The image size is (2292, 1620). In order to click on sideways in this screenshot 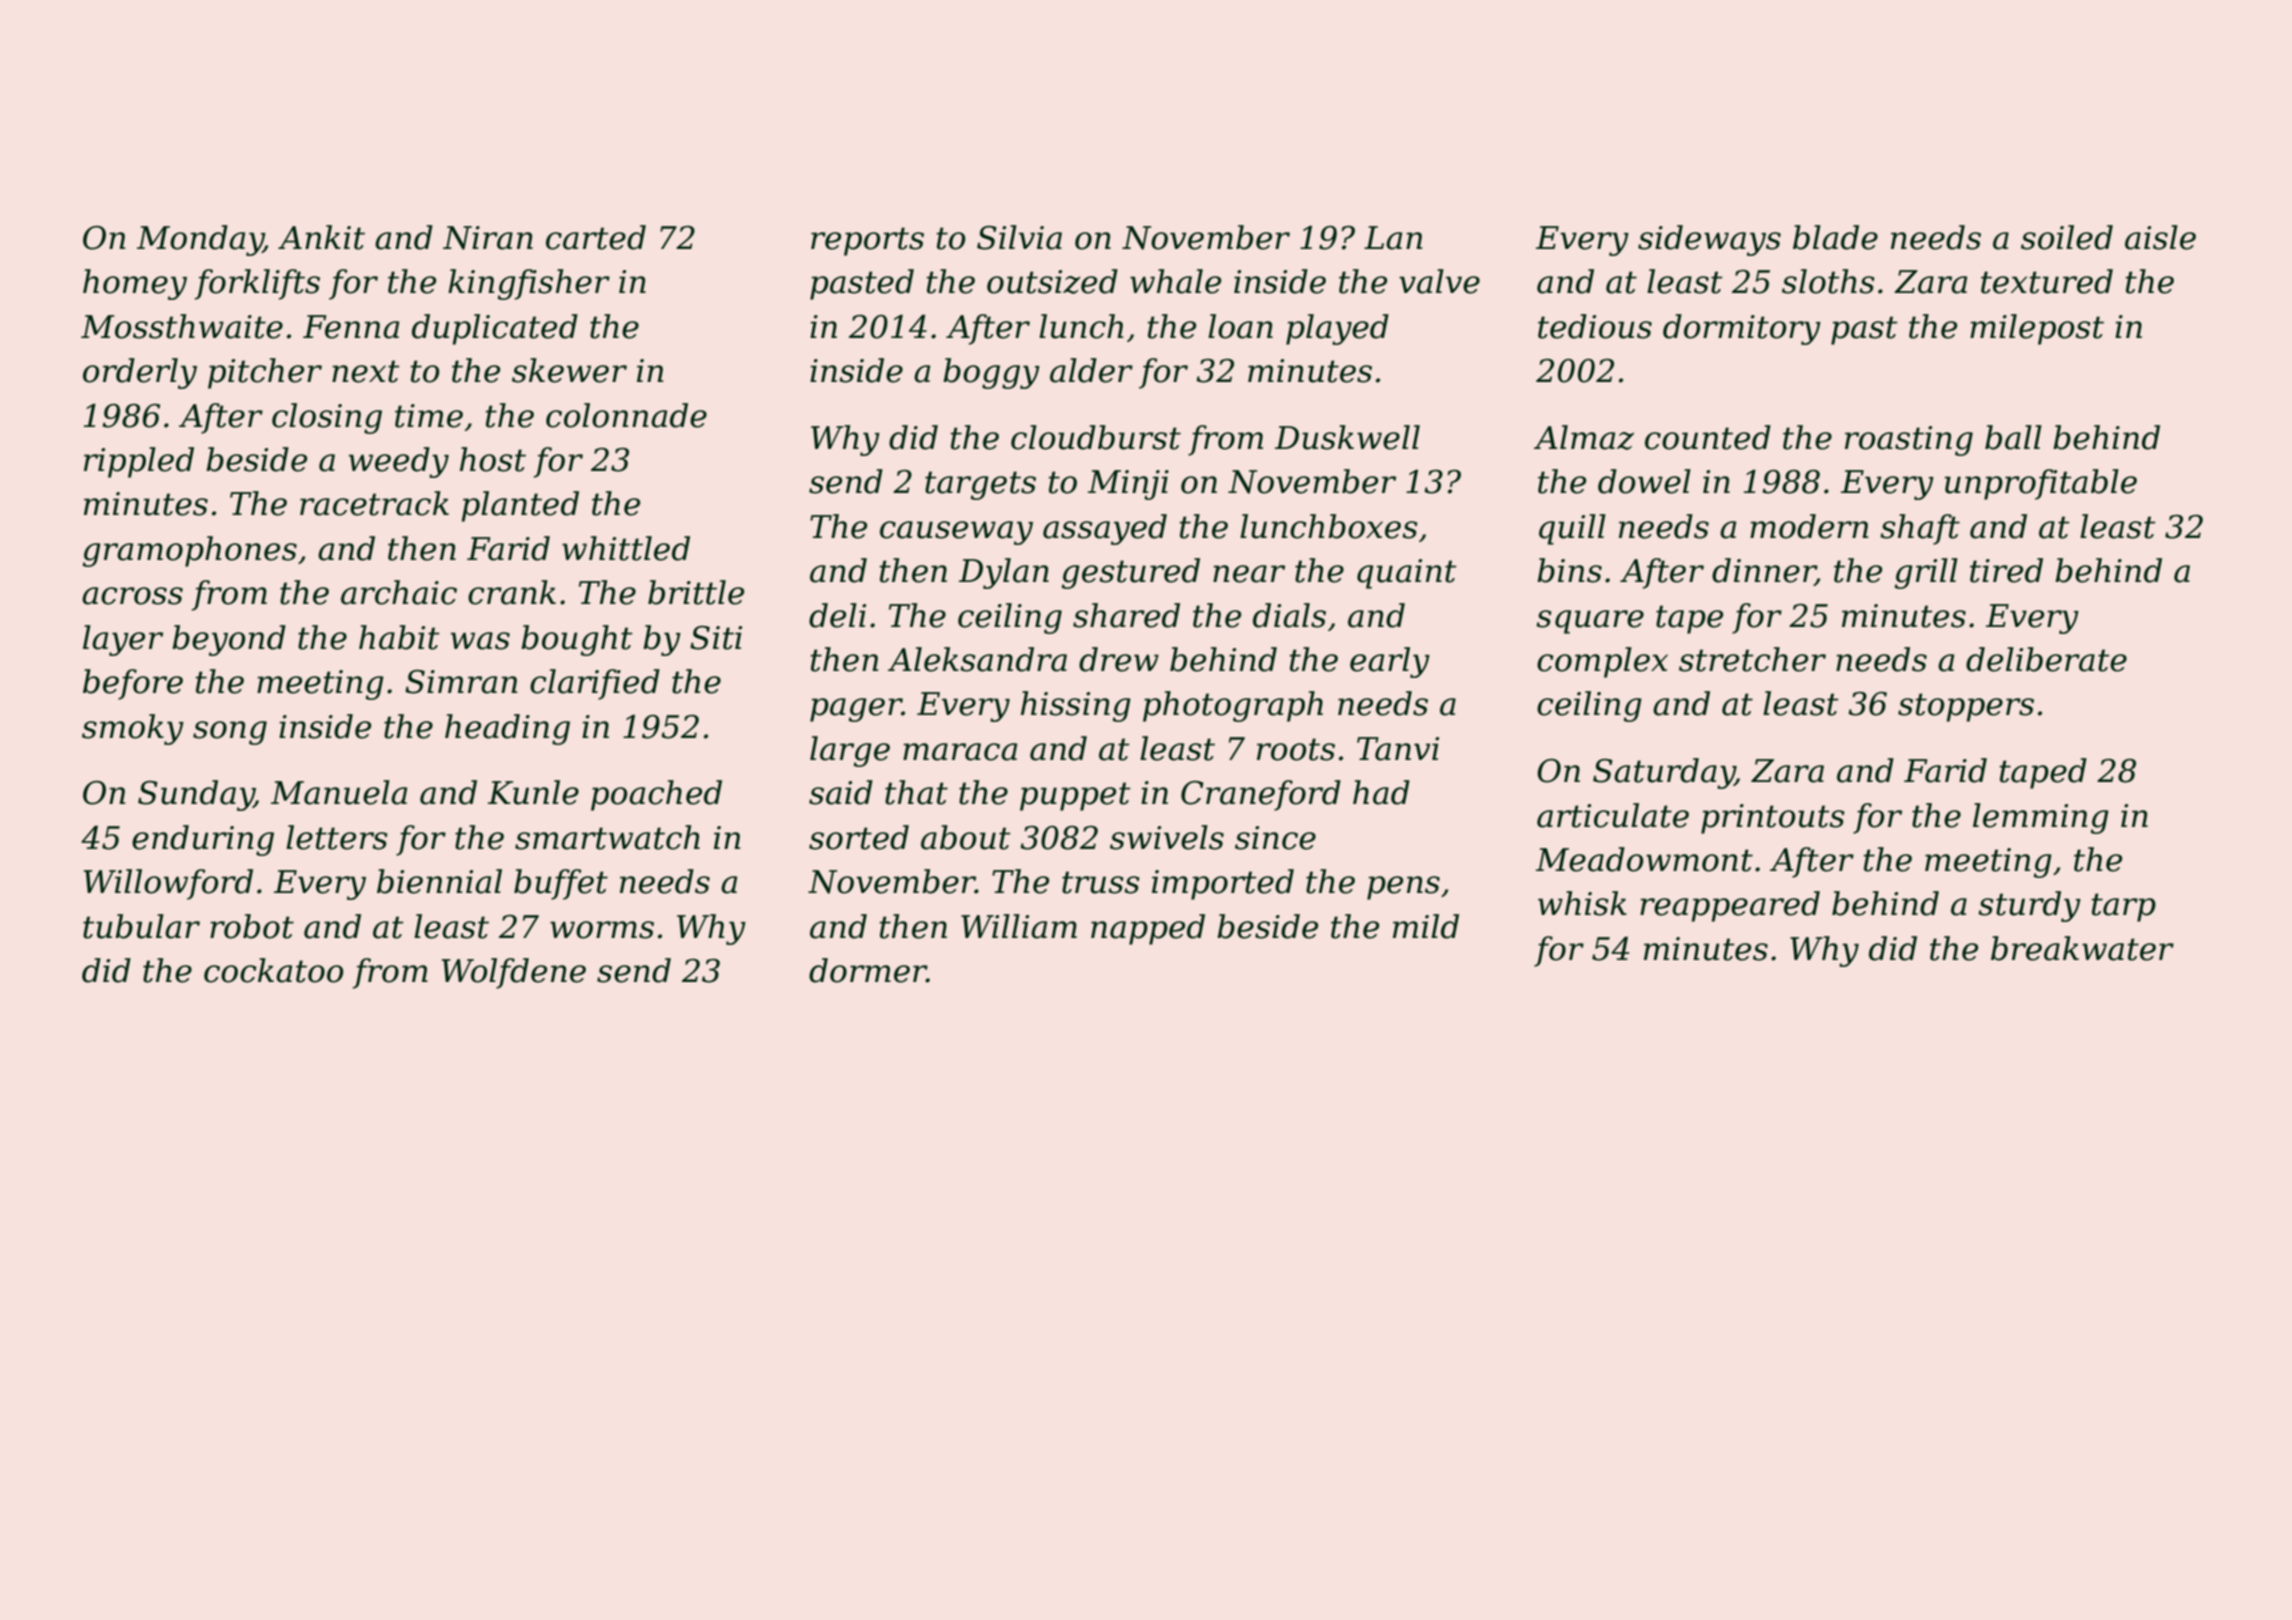, I will do `click(1709, 240)`.
